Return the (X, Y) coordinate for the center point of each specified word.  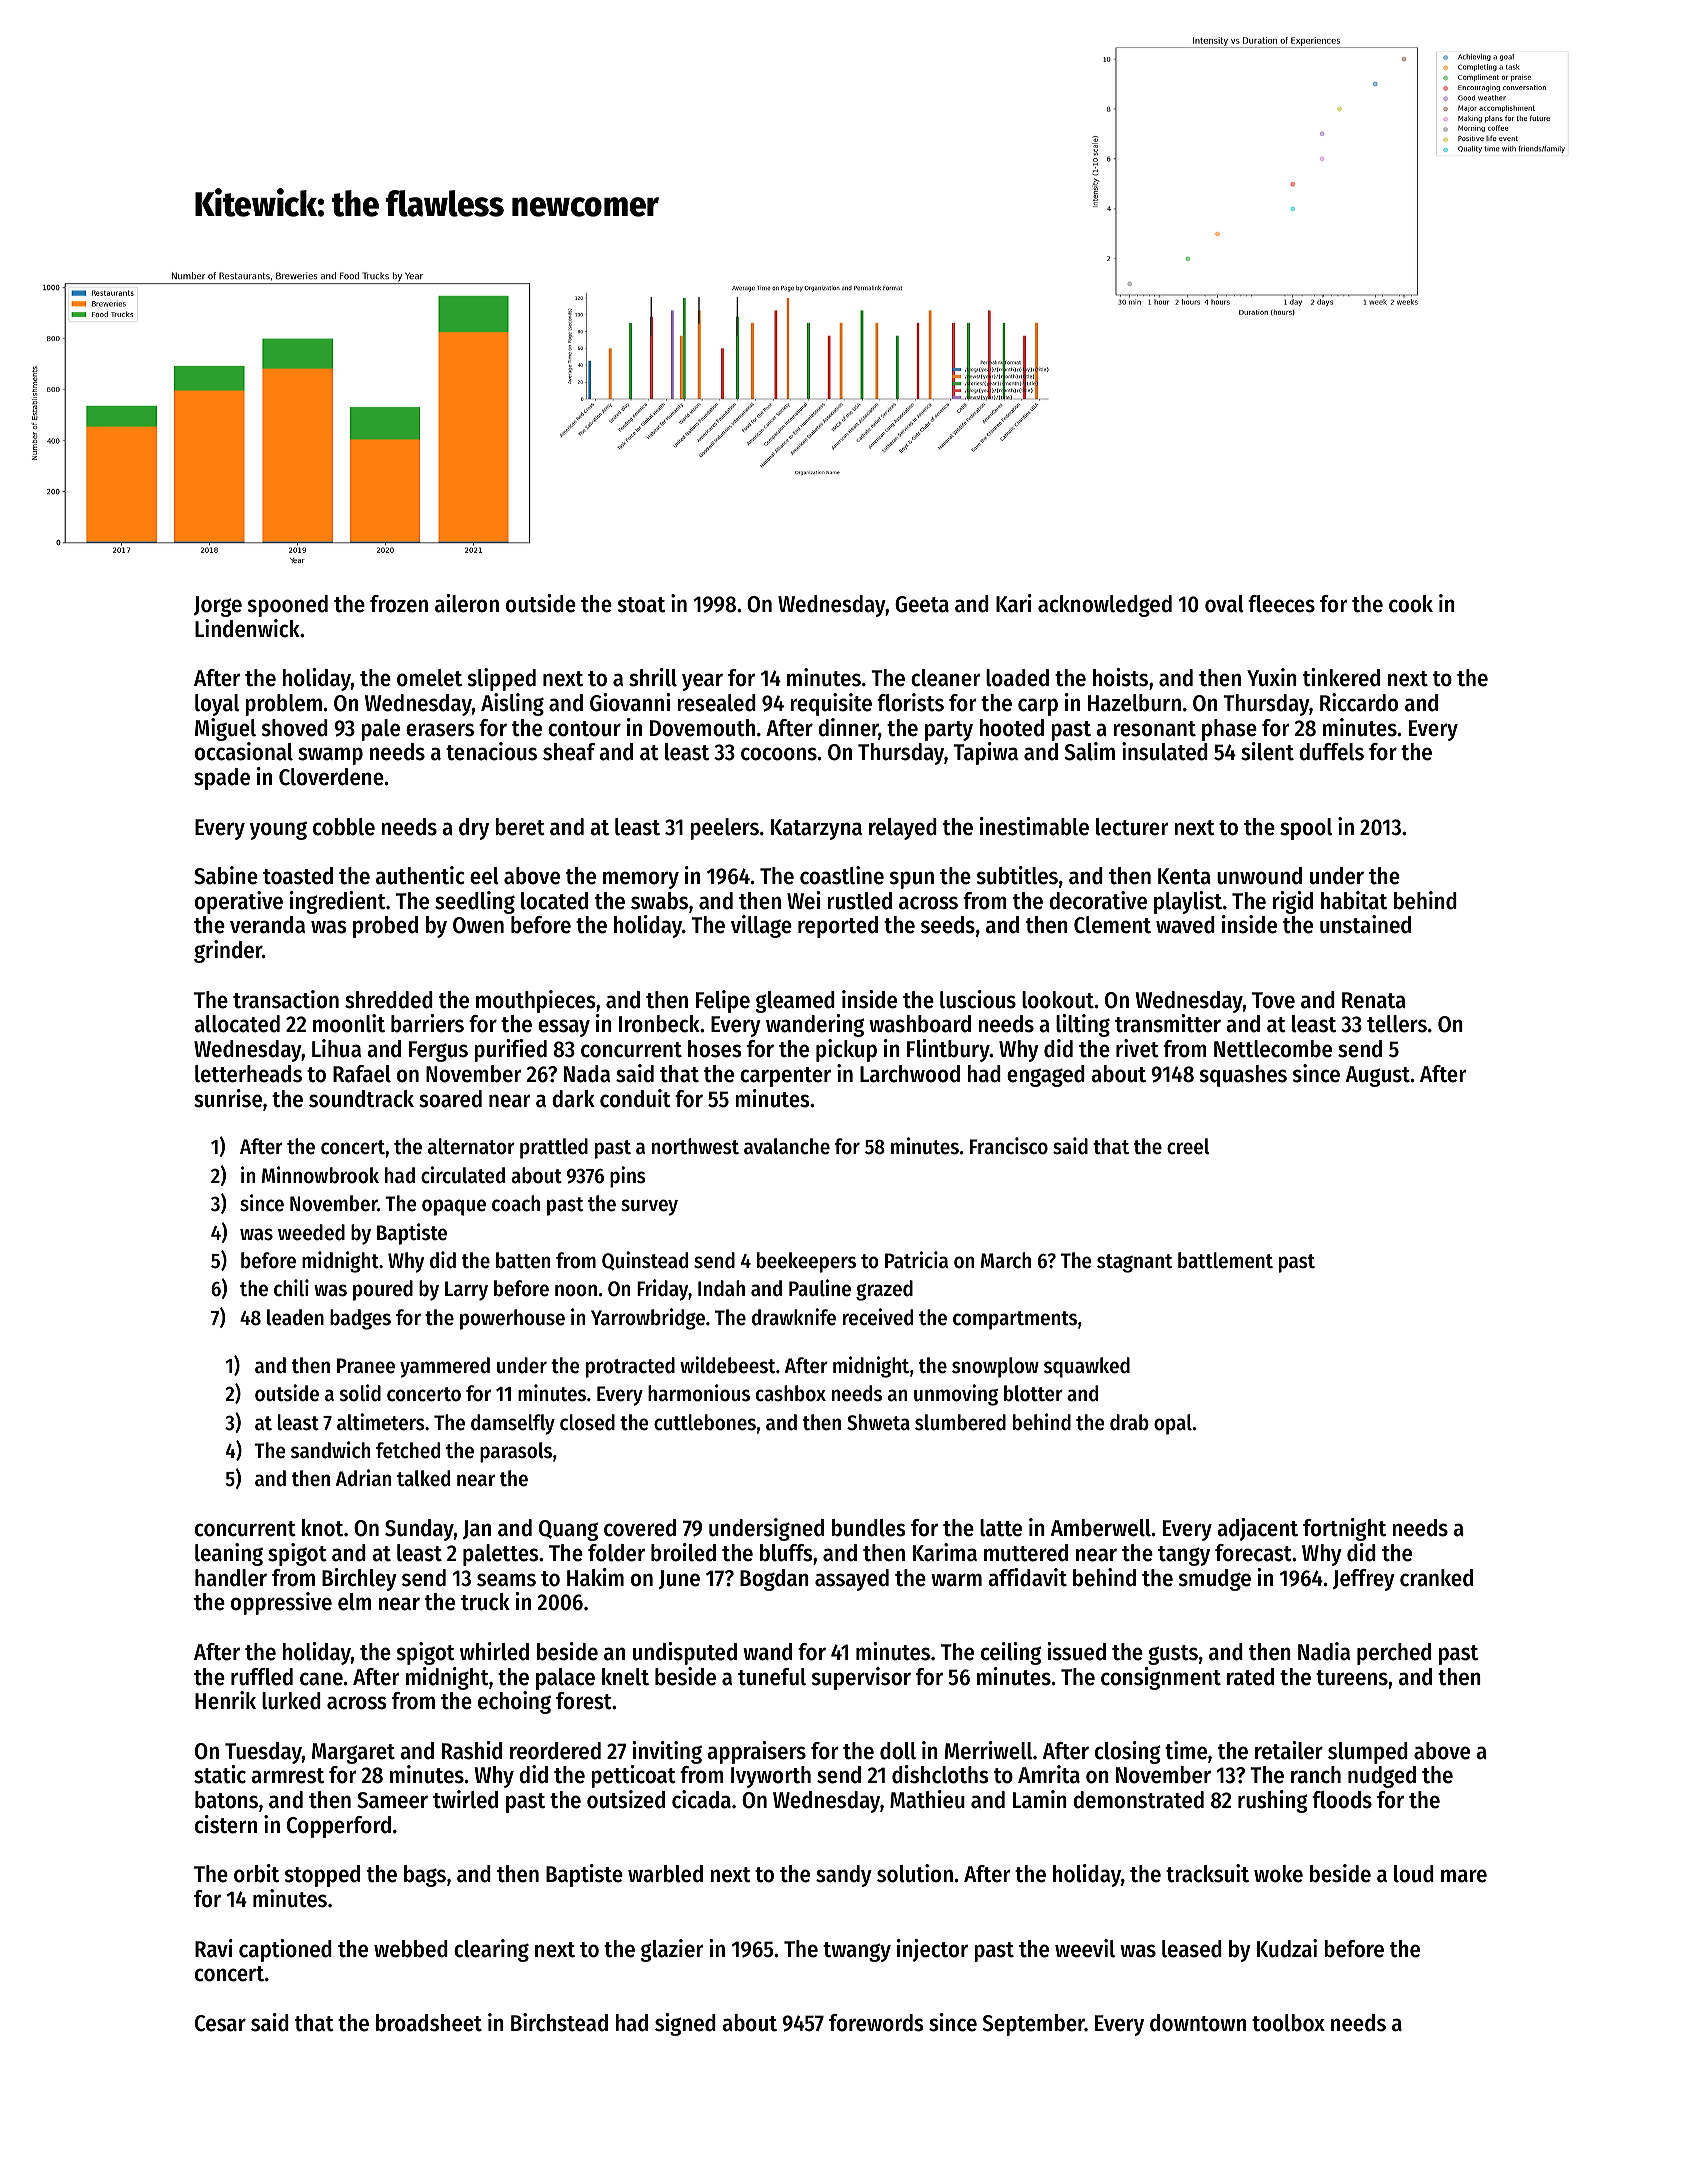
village (761, 926)
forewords (876, 2023)
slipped (502, 679)
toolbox (1288, 2023)
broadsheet (429, 2023)
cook (1411, 604)
